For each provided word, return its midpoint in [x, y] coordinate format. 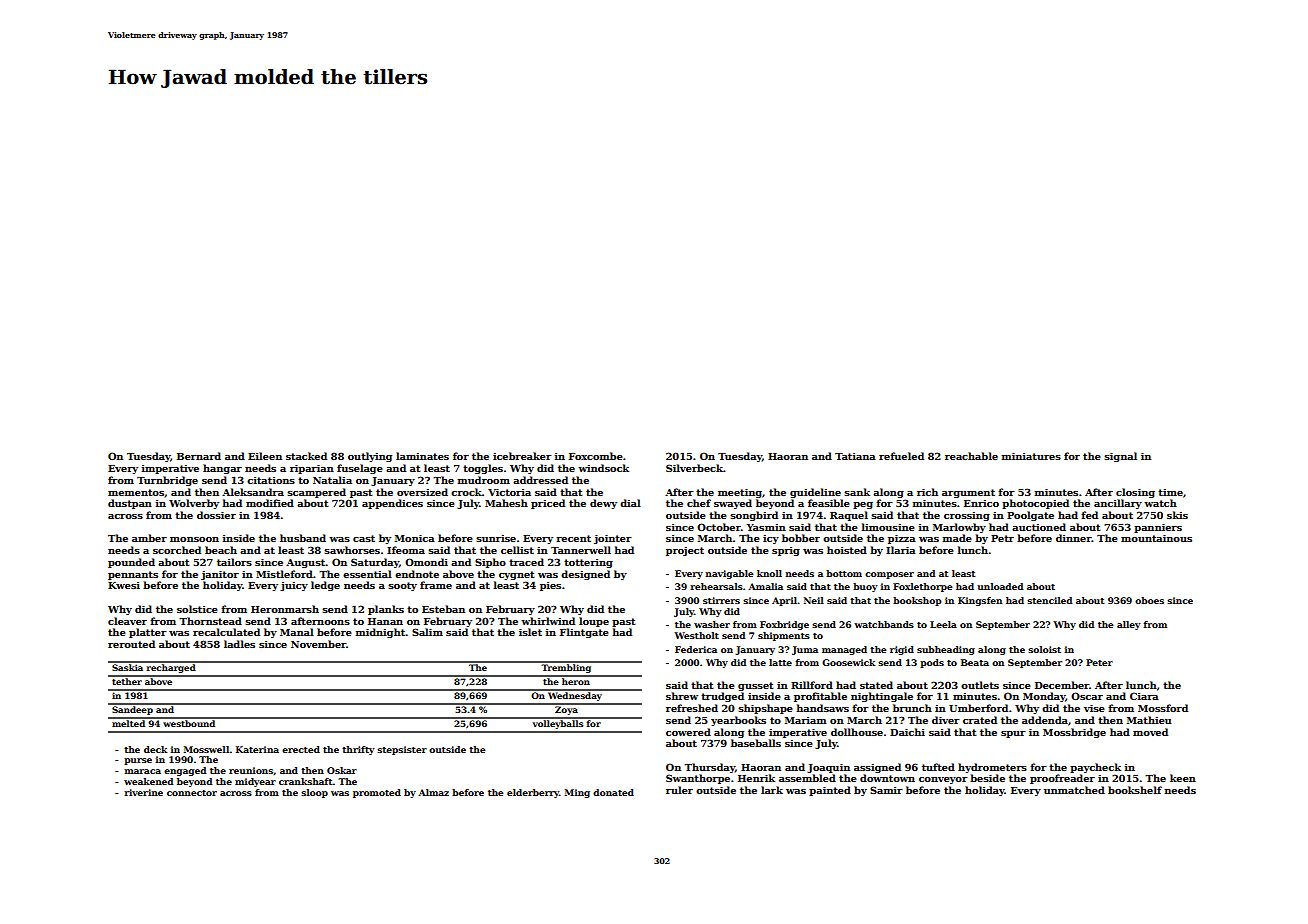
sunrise [496, 538]
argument [968, 493]
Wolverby [194, 504]
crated [980, 720]
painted [830, 791]
